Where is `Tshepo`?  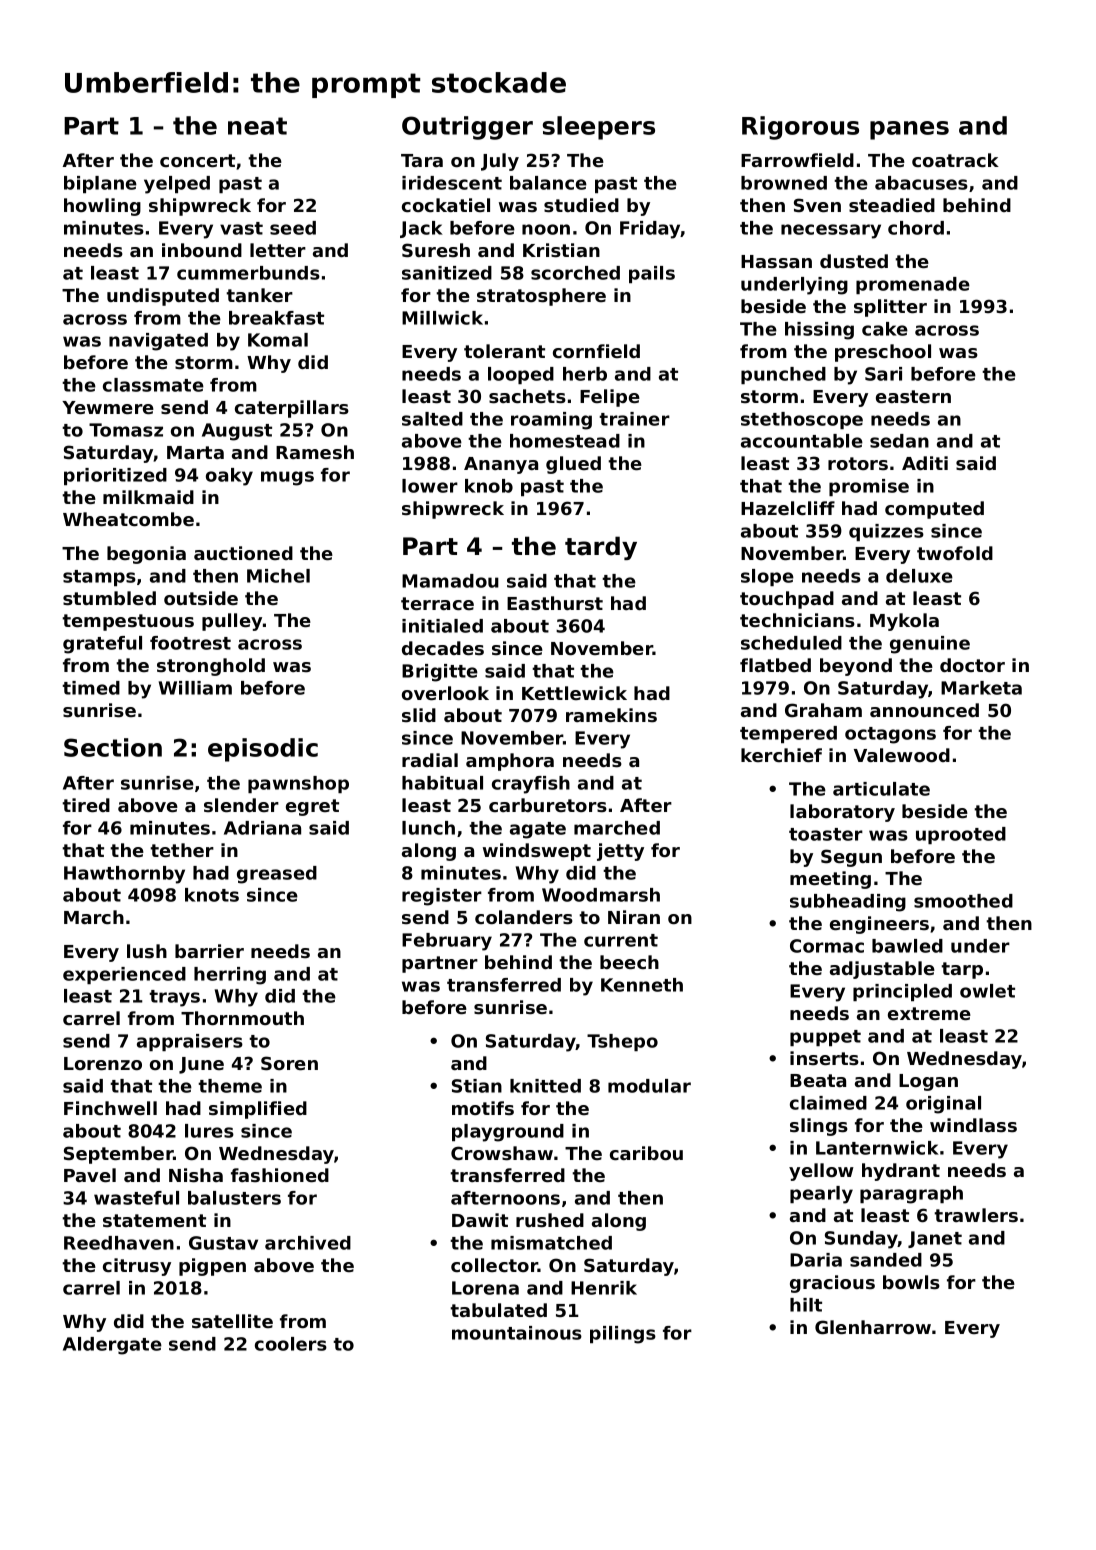 Tshepo is located at coordinates (622, 1042).
